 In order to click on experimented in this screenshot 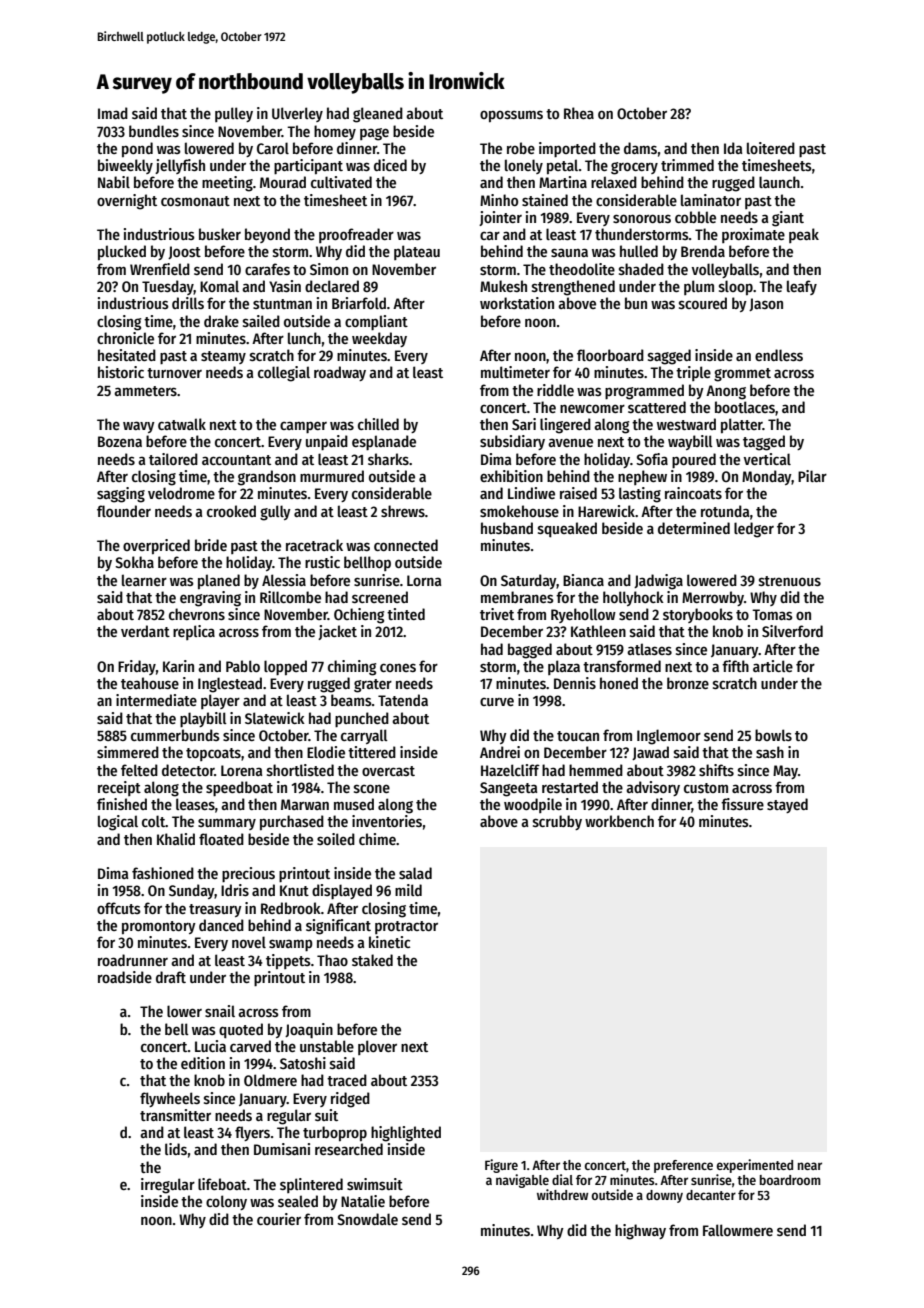, I will do `click(755, 1166)`.
